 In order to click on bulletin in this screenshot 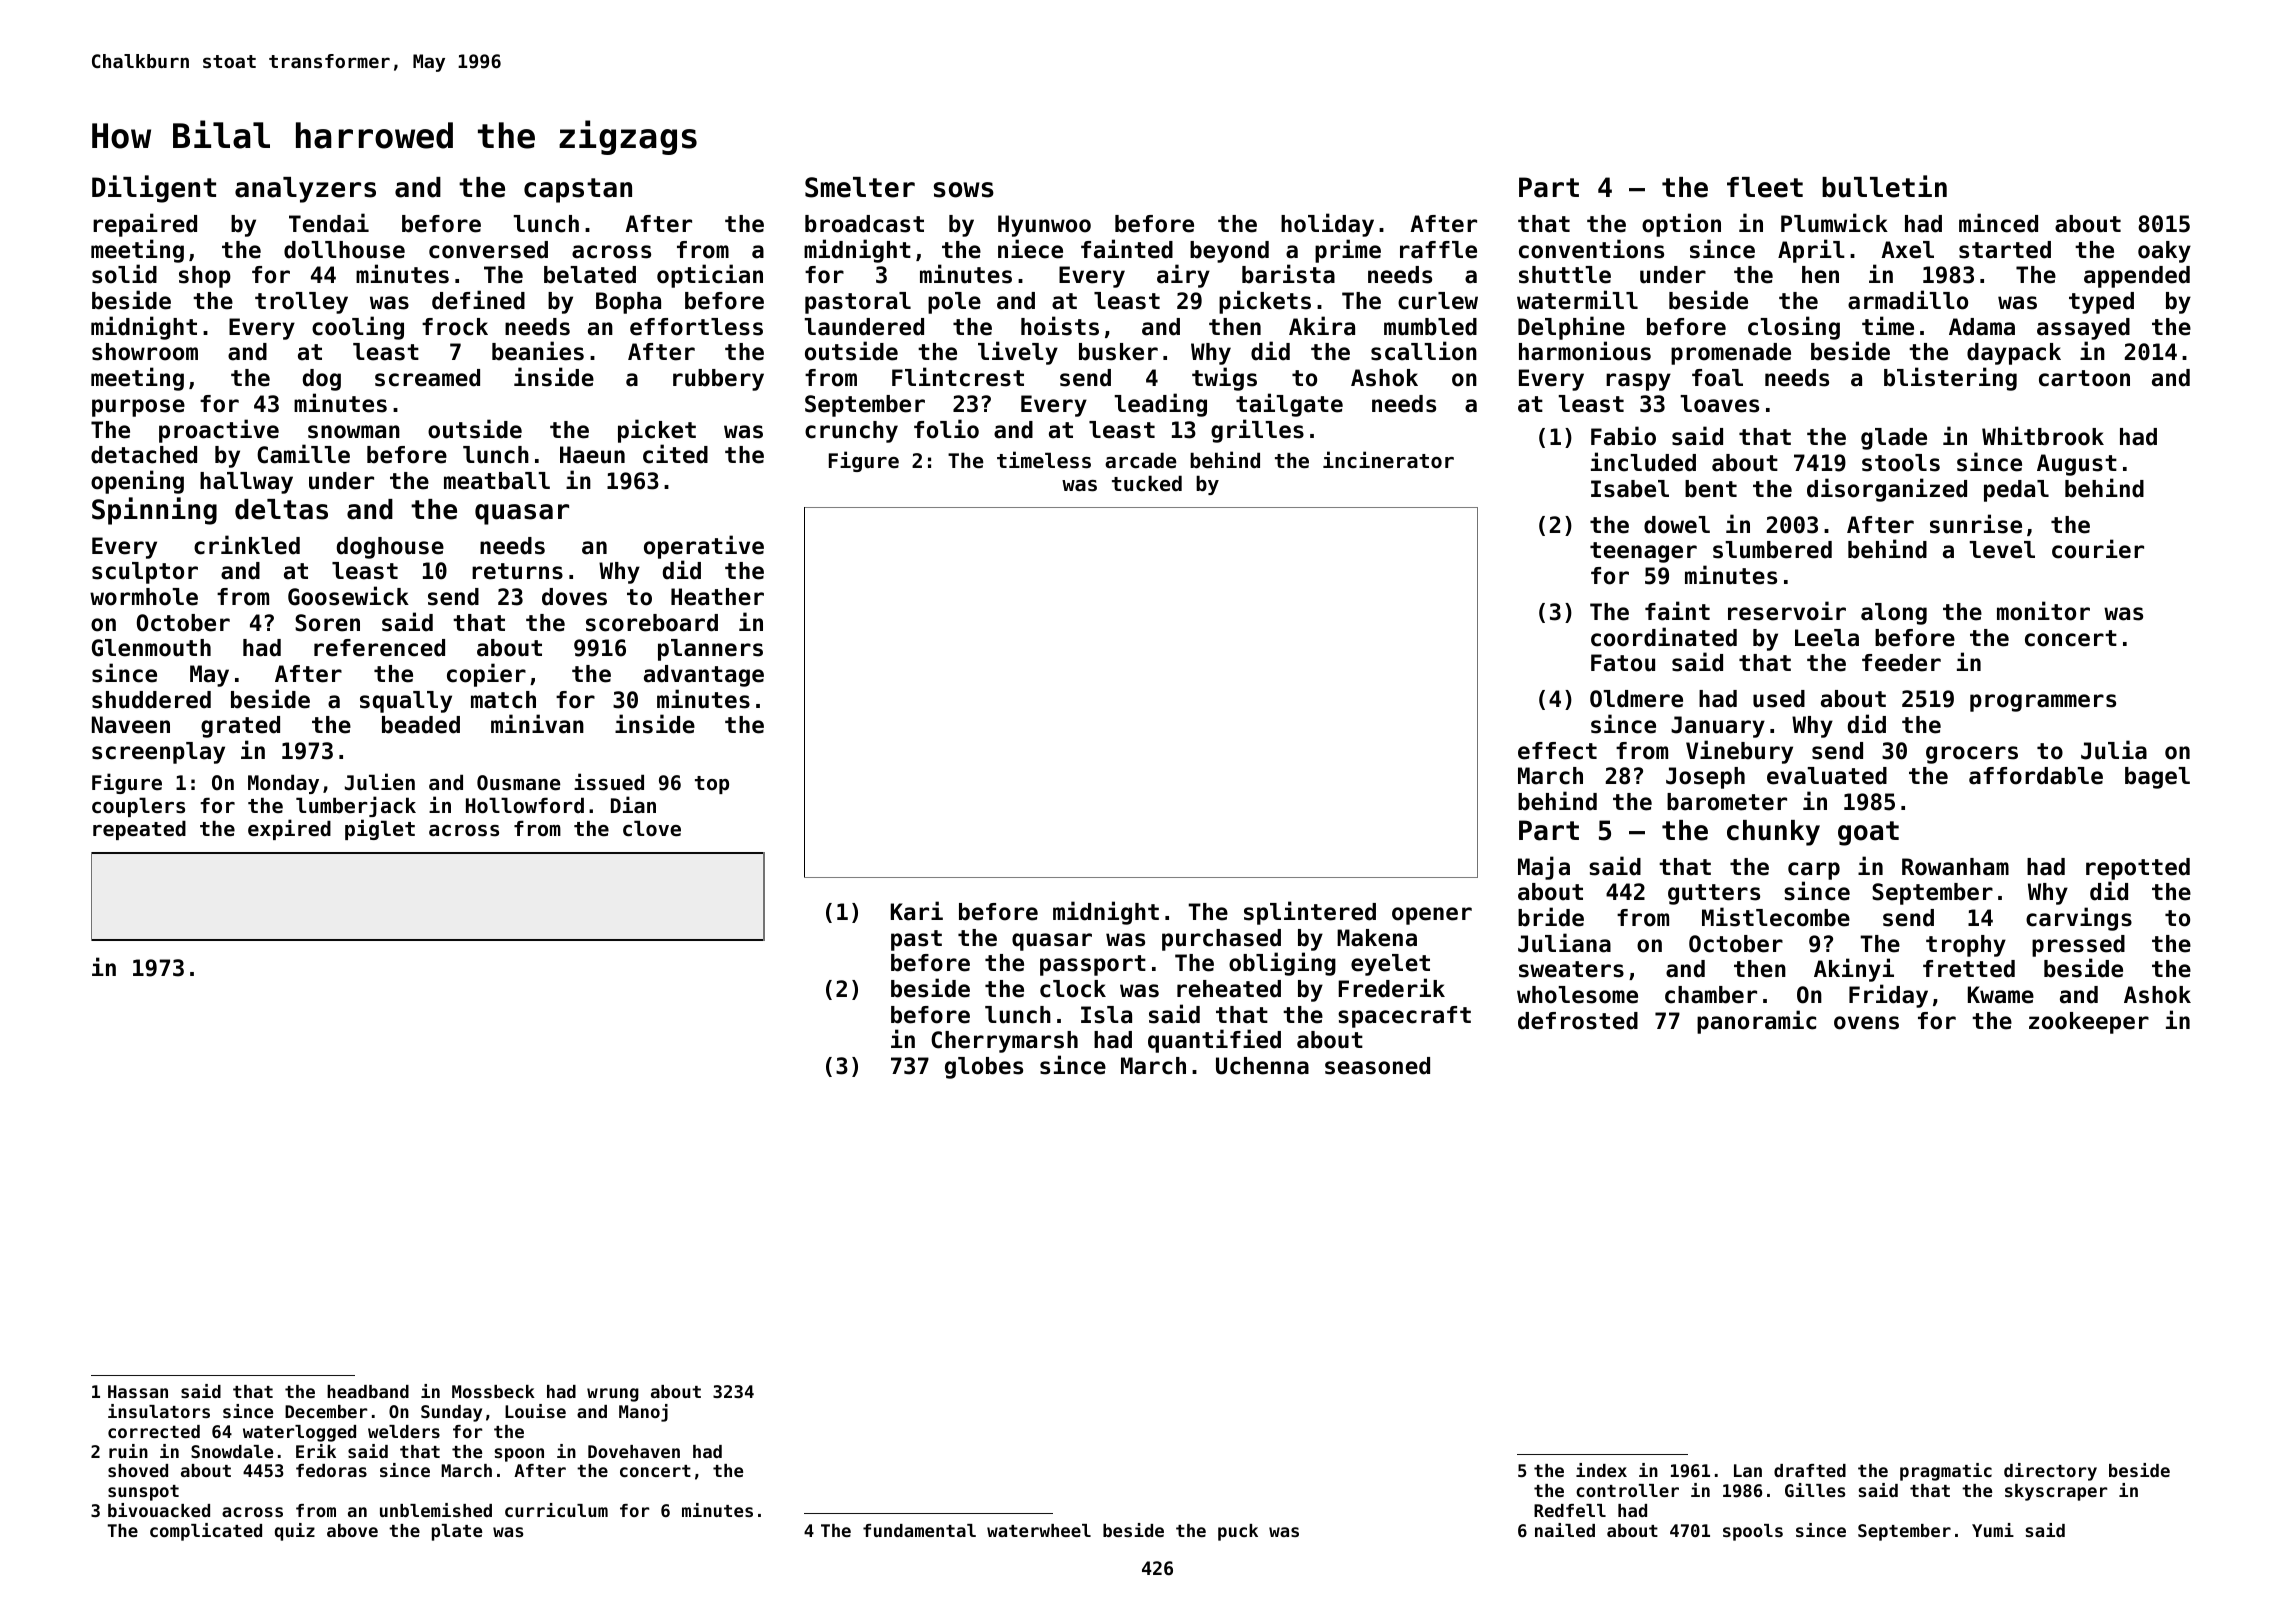, I will do `click(1884, 186)`.
